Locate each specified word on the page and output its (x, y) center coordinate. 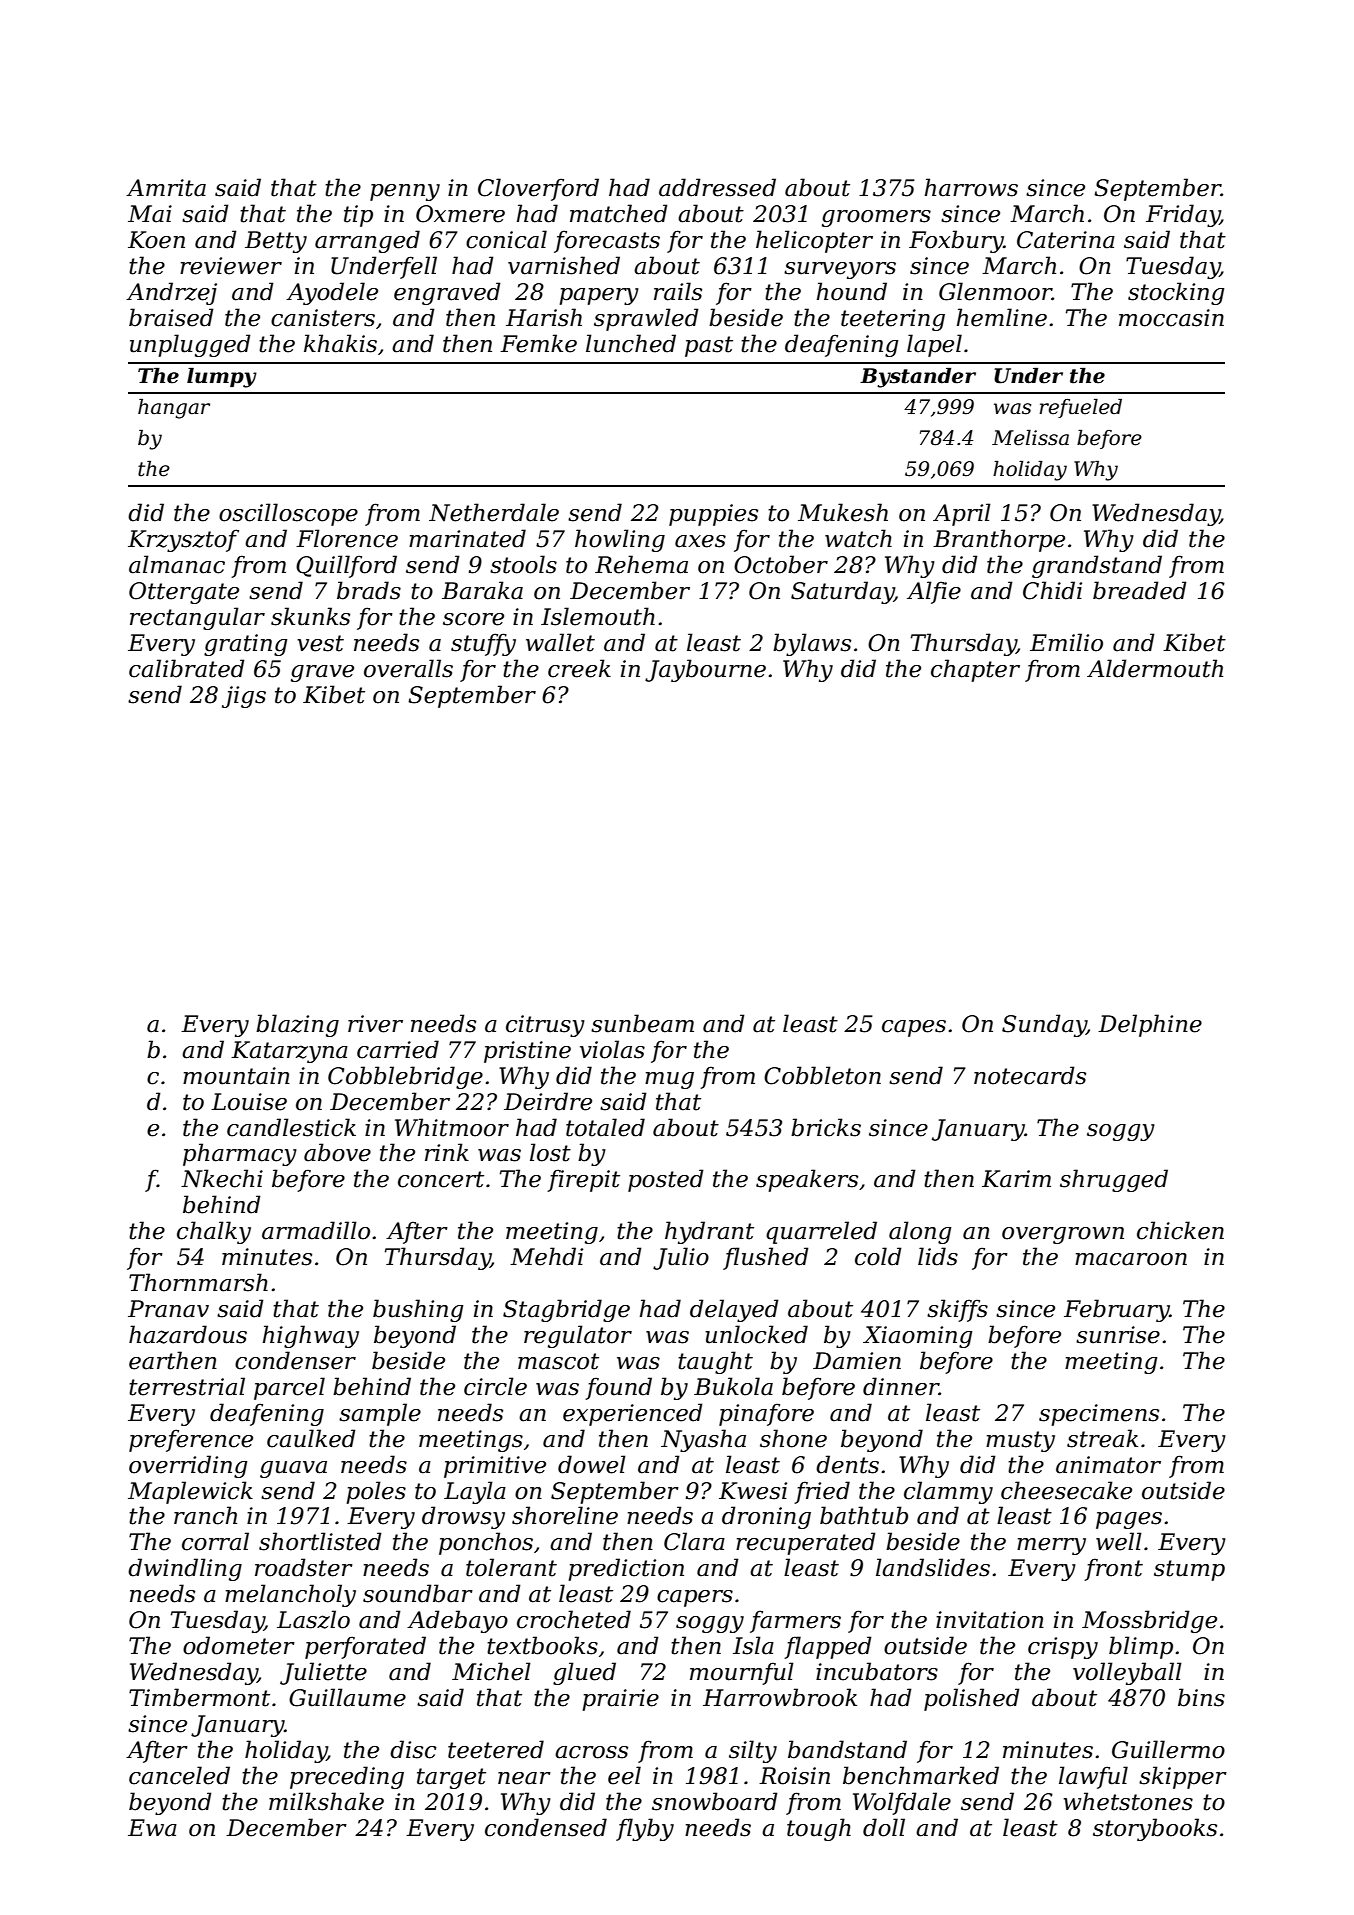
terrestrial (187, 1386)
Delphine (1150, 1025)
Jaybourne (705, 670)
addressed (717, 187)
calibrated (187, 668)
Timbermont (199, 1697)
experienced (633, 1414)
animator (1108, 1465)
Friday (1183, 215)
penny (405, 192)
